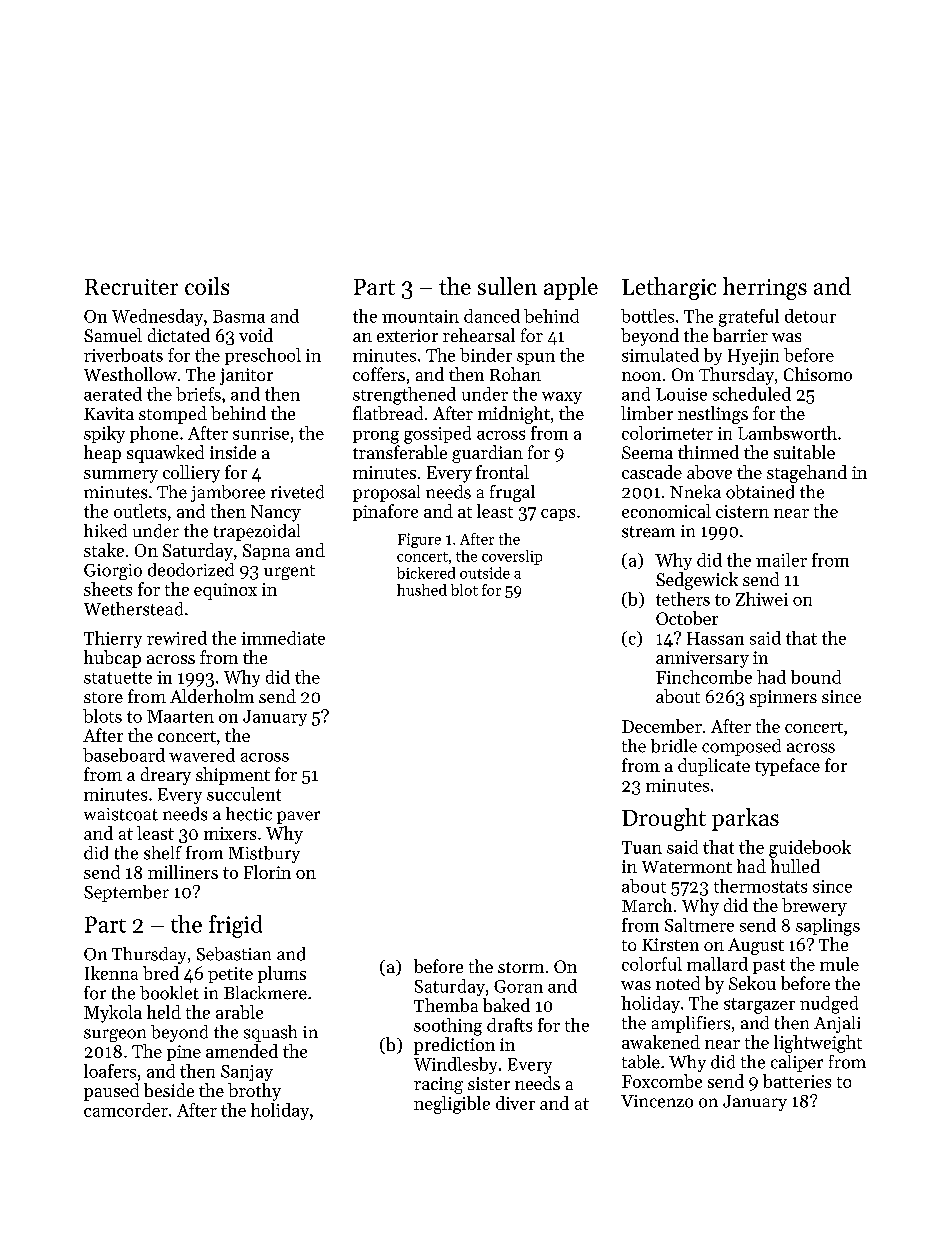  I want to click on brewery, so click(814, 907).
